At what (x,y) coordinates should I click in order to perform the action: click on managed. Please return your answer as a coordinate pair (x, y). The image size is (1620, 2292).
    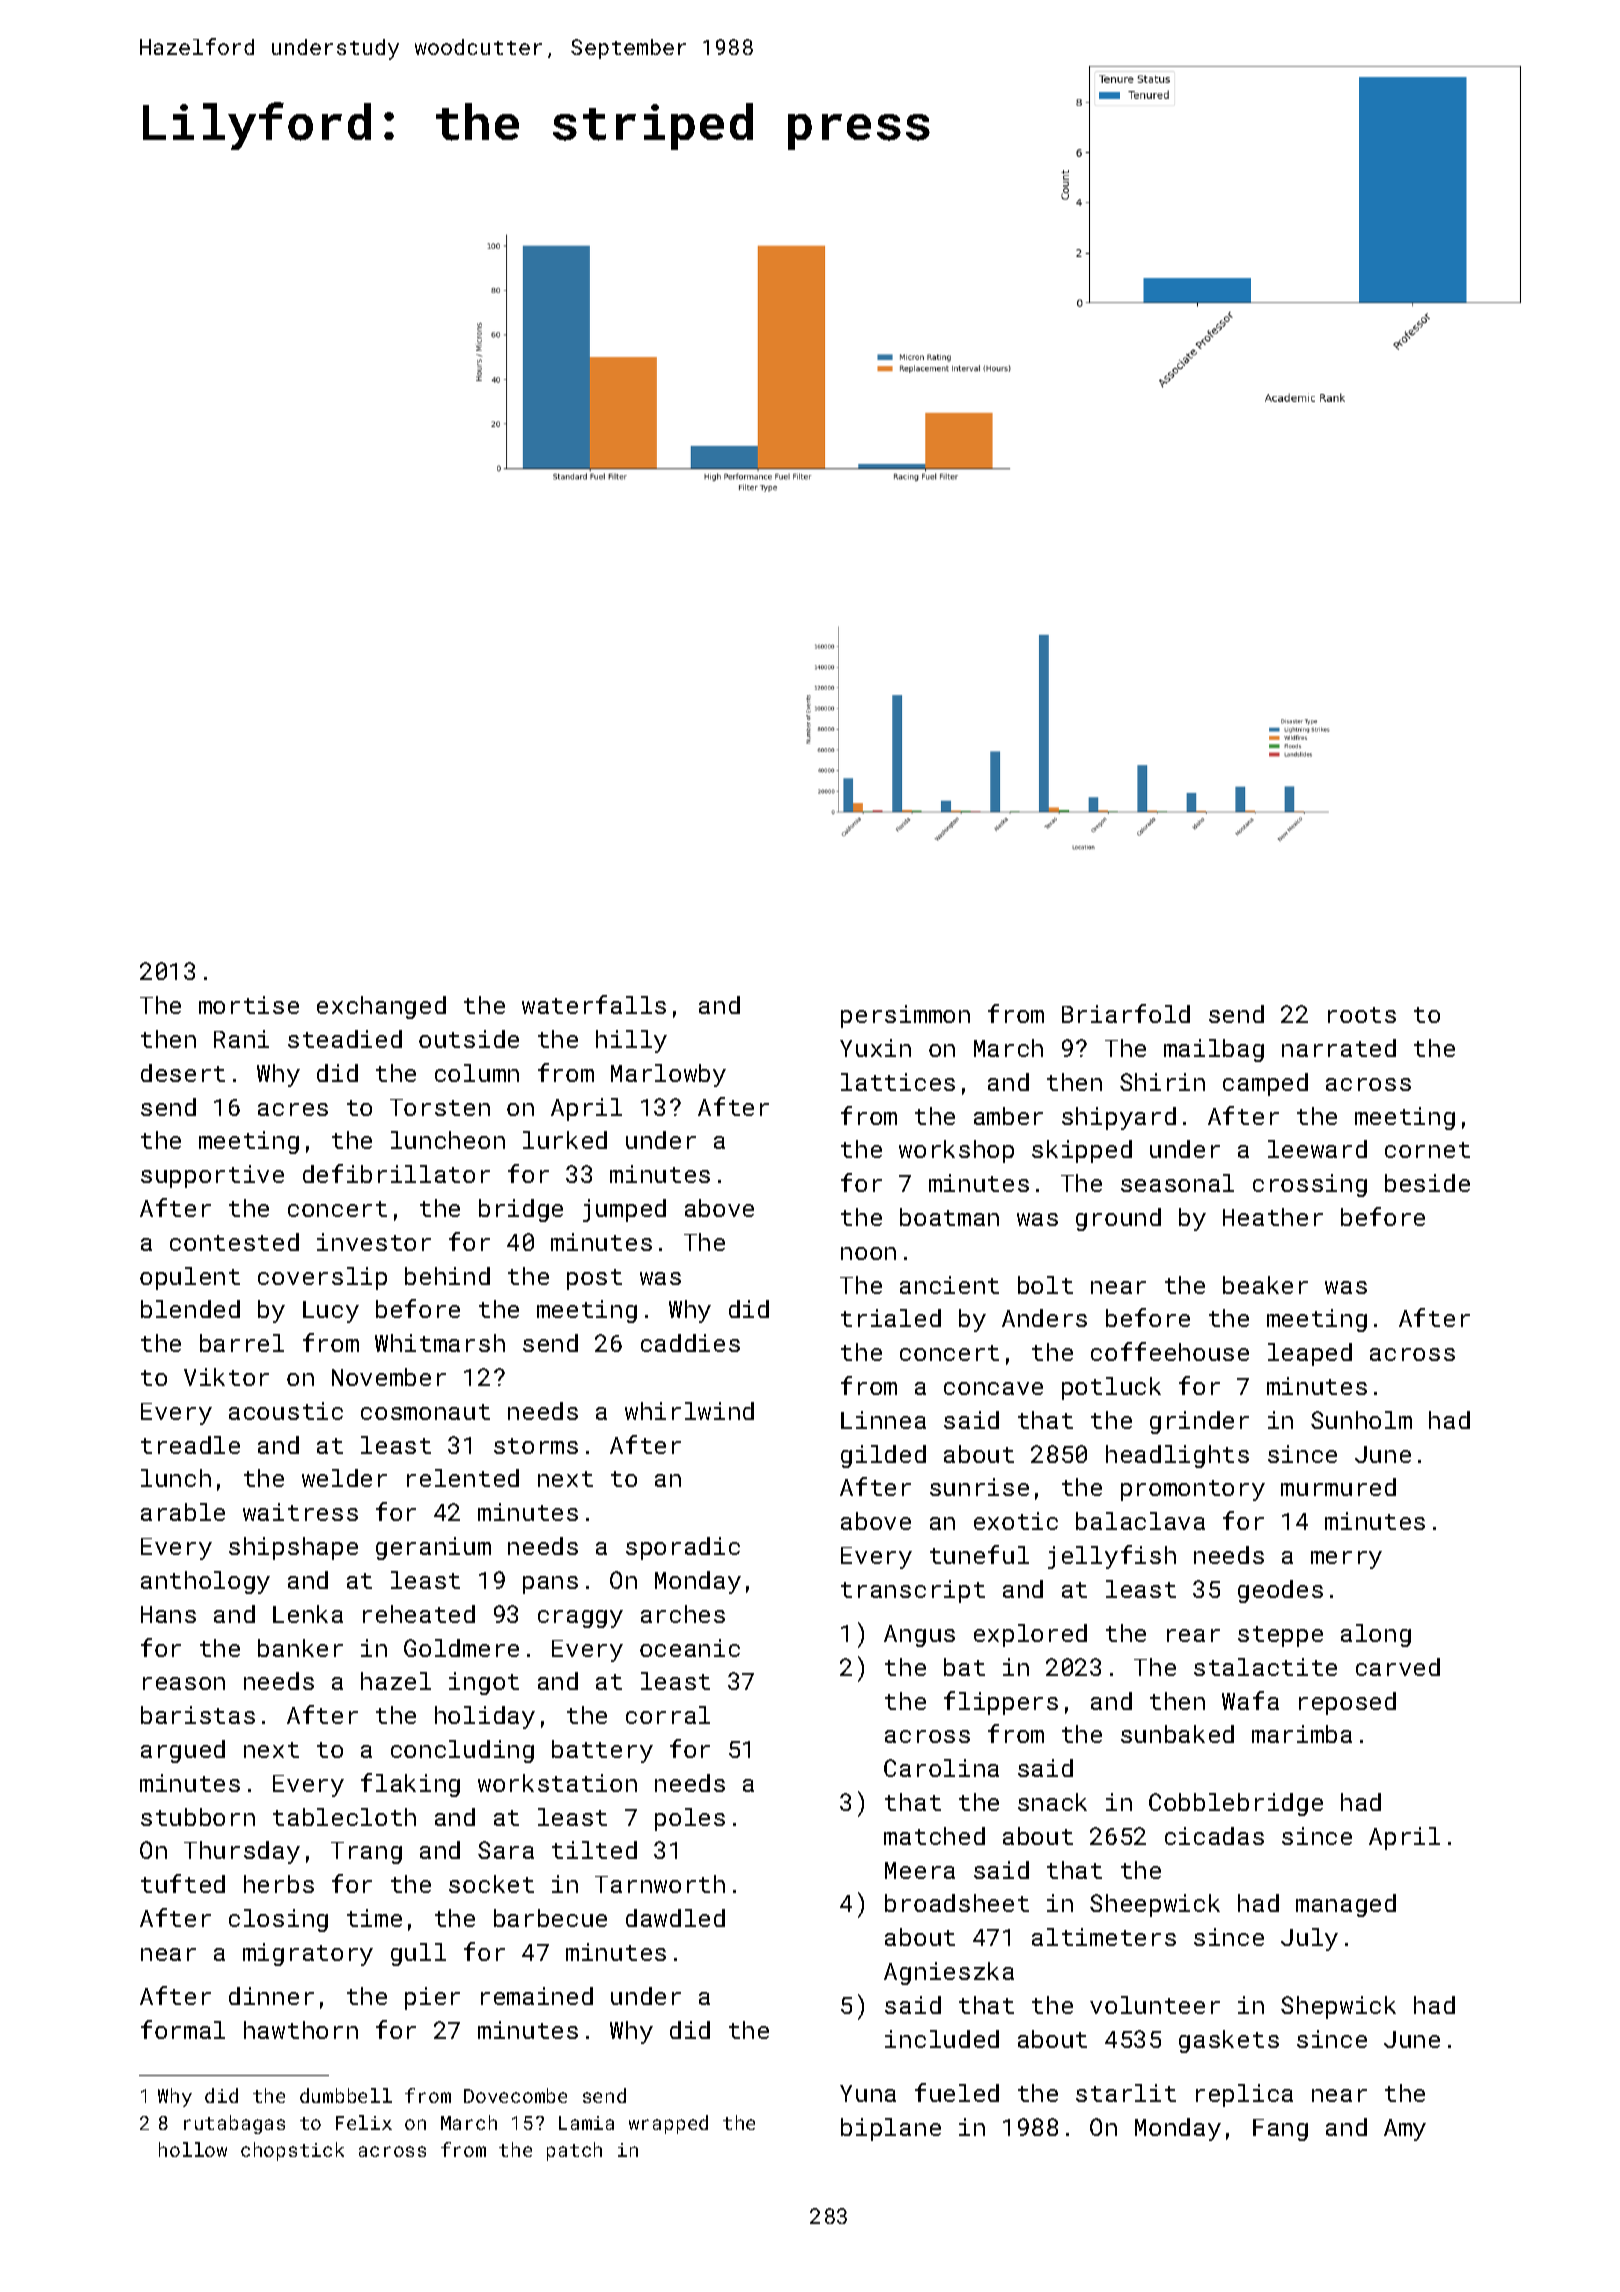
    Looking at the image, I should click on (1346, 1905).
